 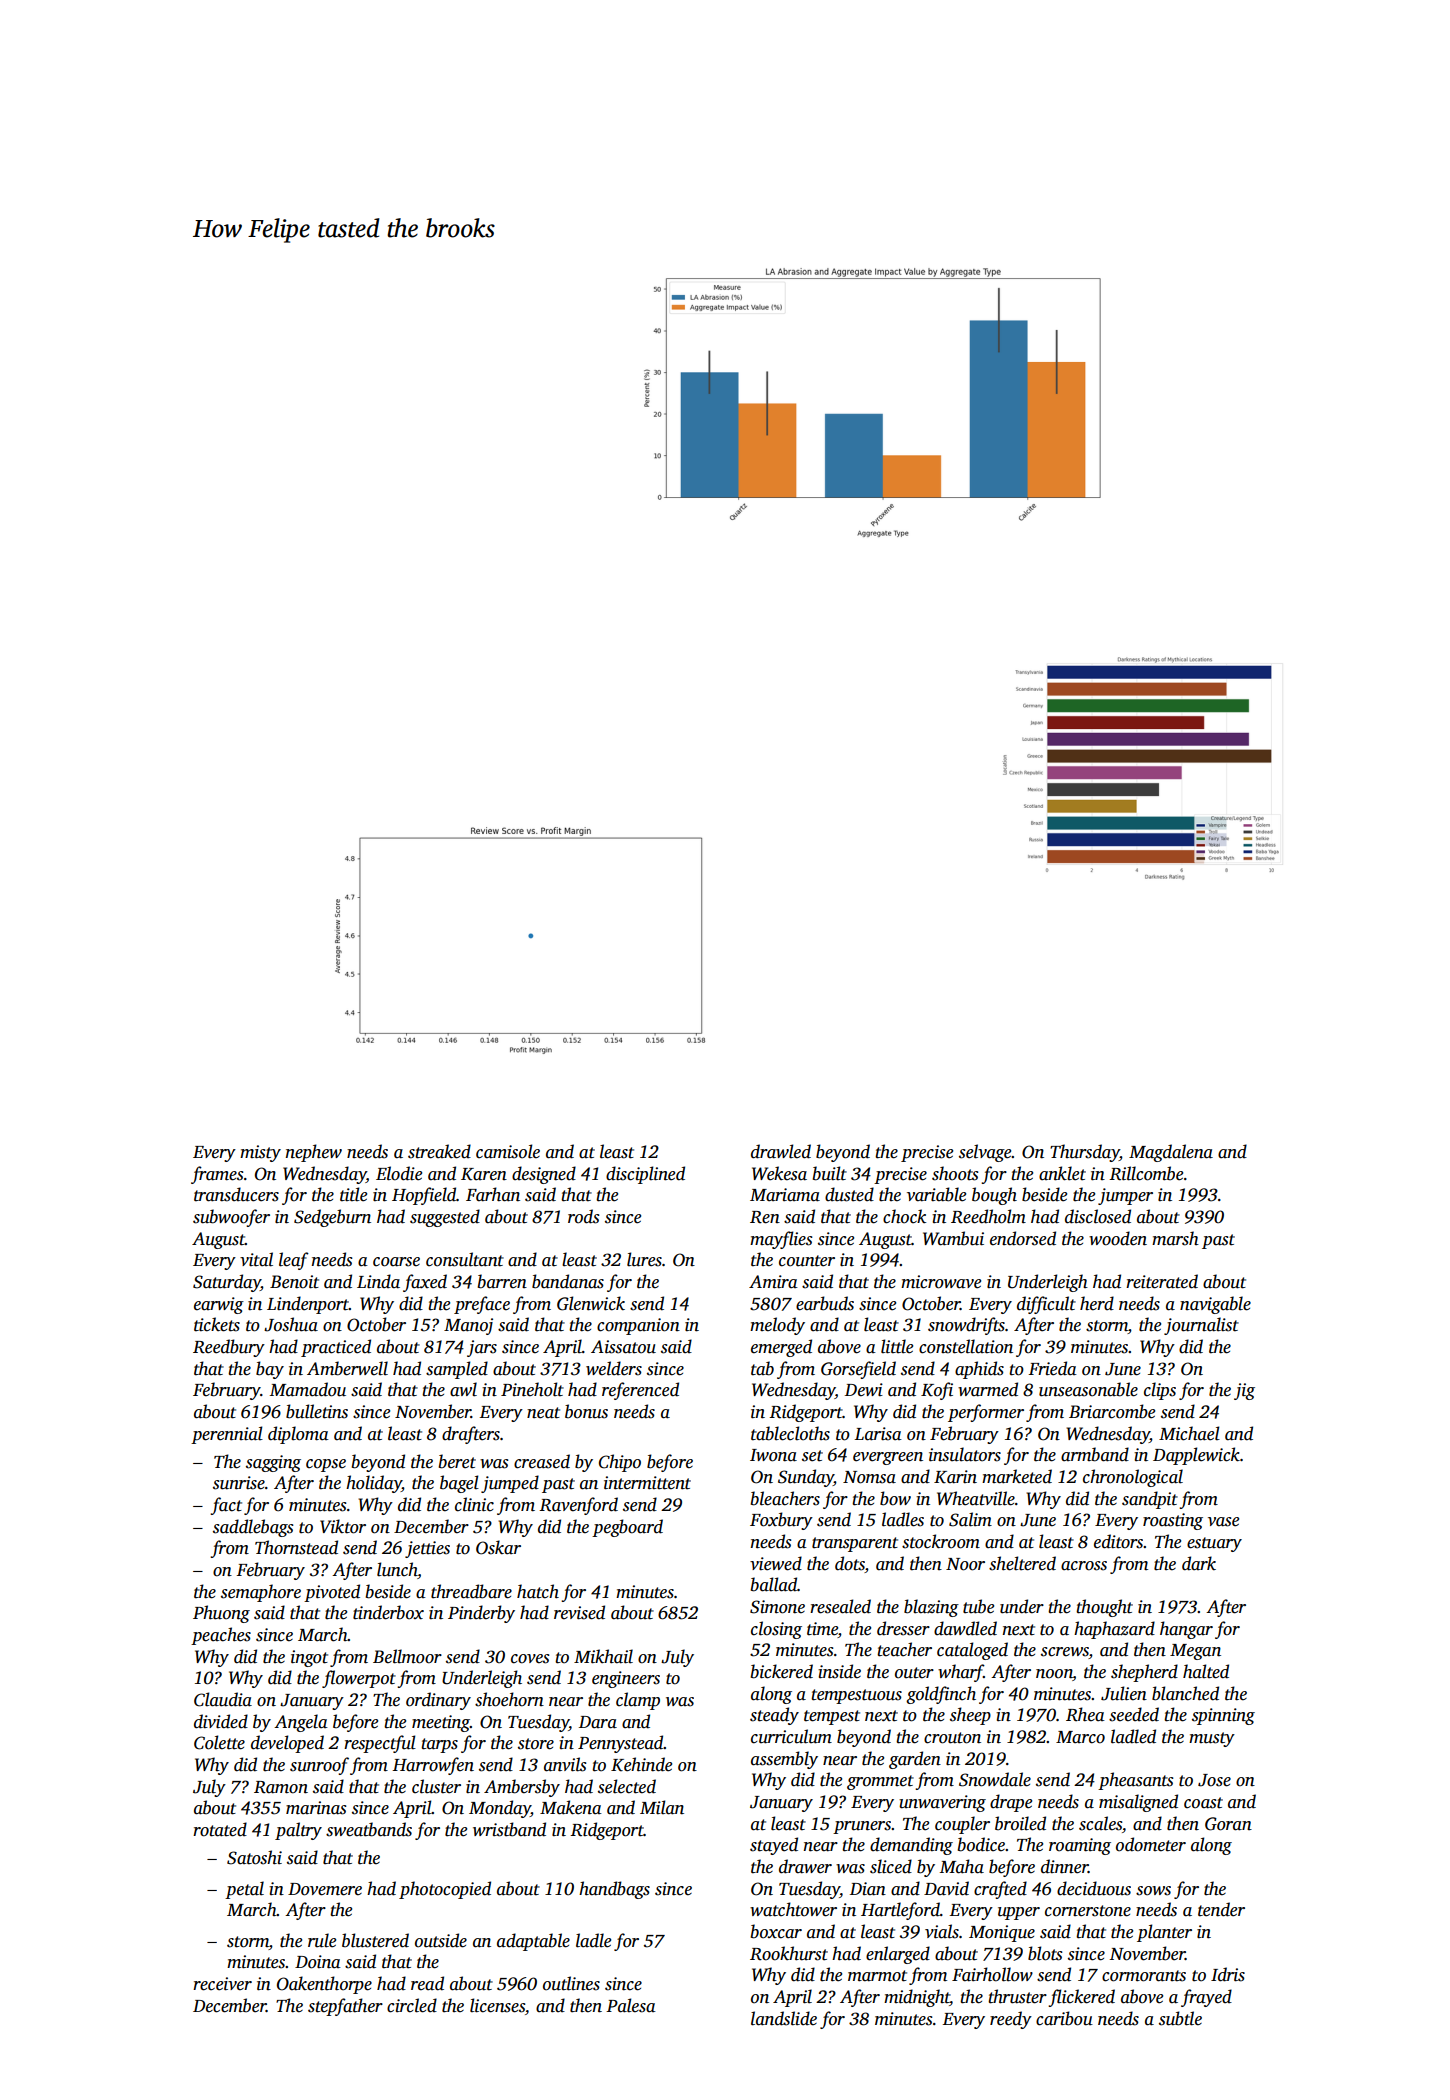 I want to click on performer, so click(x=986, y=1413).
